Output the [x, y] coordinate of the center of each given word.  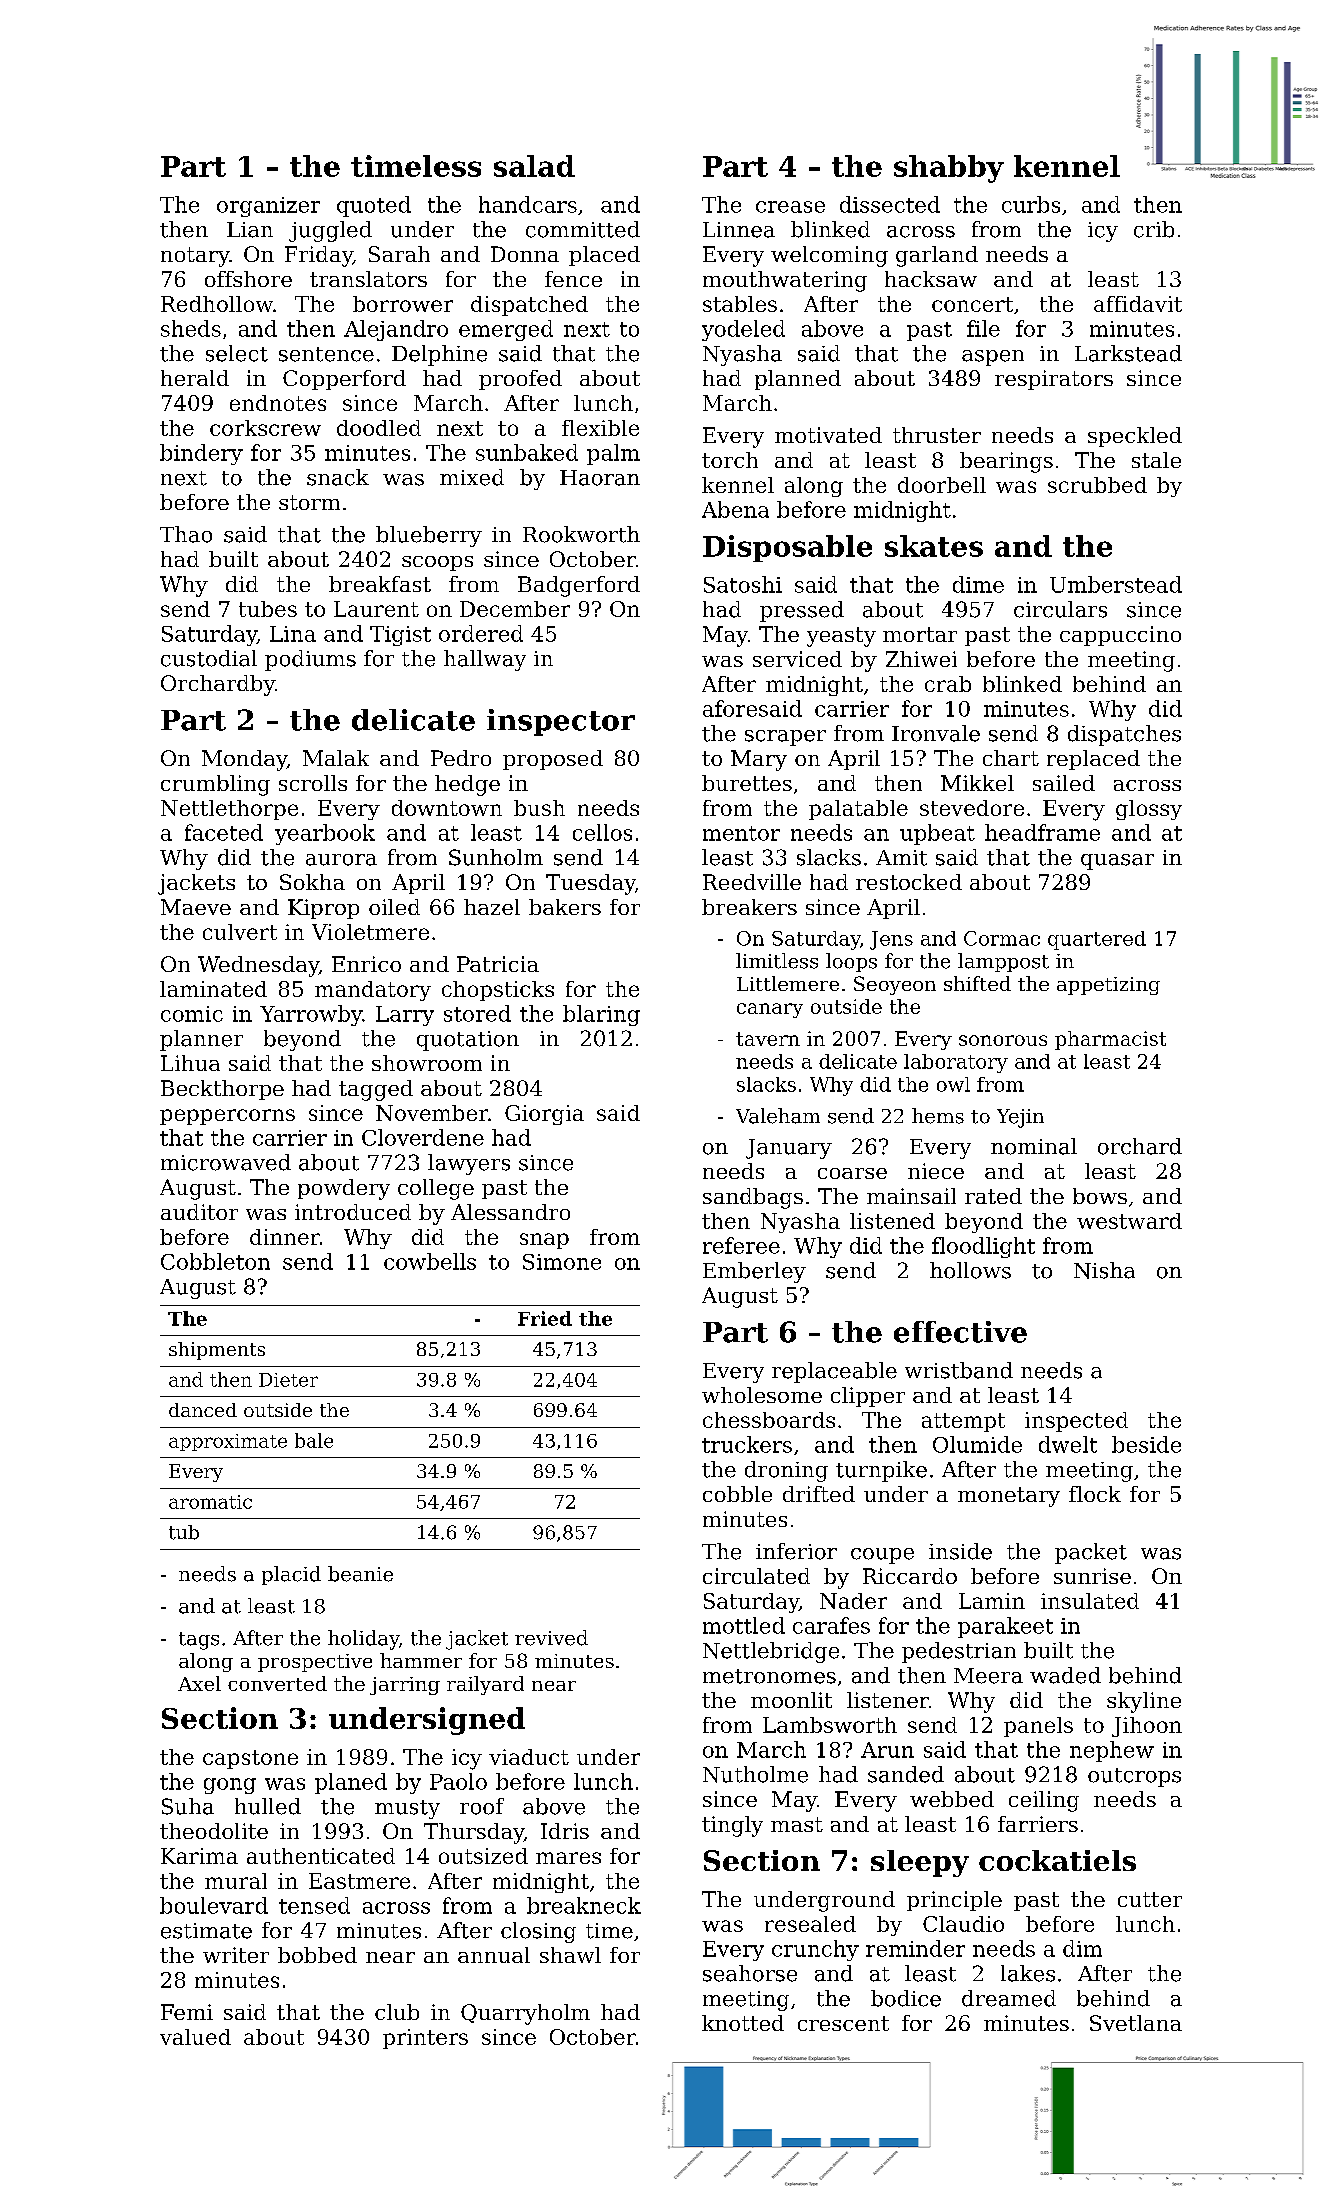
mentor [741, 833]
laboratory [956, 1063]
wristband [959, 1370]
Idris [565, 1831]
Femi [187, 2012]
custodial [209, 658]
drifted [819, 1494]
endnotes [278, 403]
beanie [360, 1574]
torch [730, 460]
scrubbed [1097, 485]
